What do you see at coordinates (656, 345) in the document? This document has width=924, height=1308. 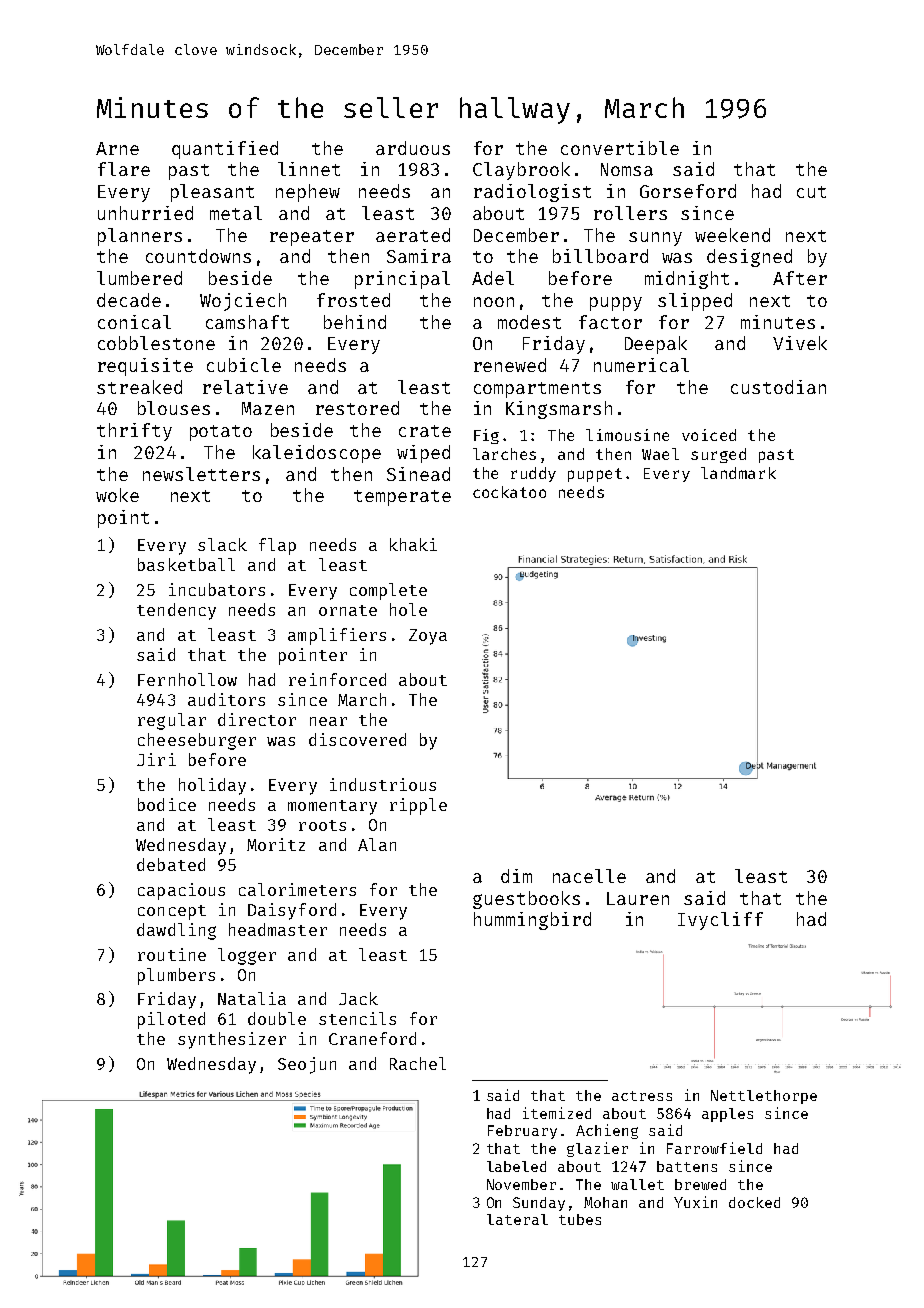 I see `Deepak` at bounding box center [656, 345].
